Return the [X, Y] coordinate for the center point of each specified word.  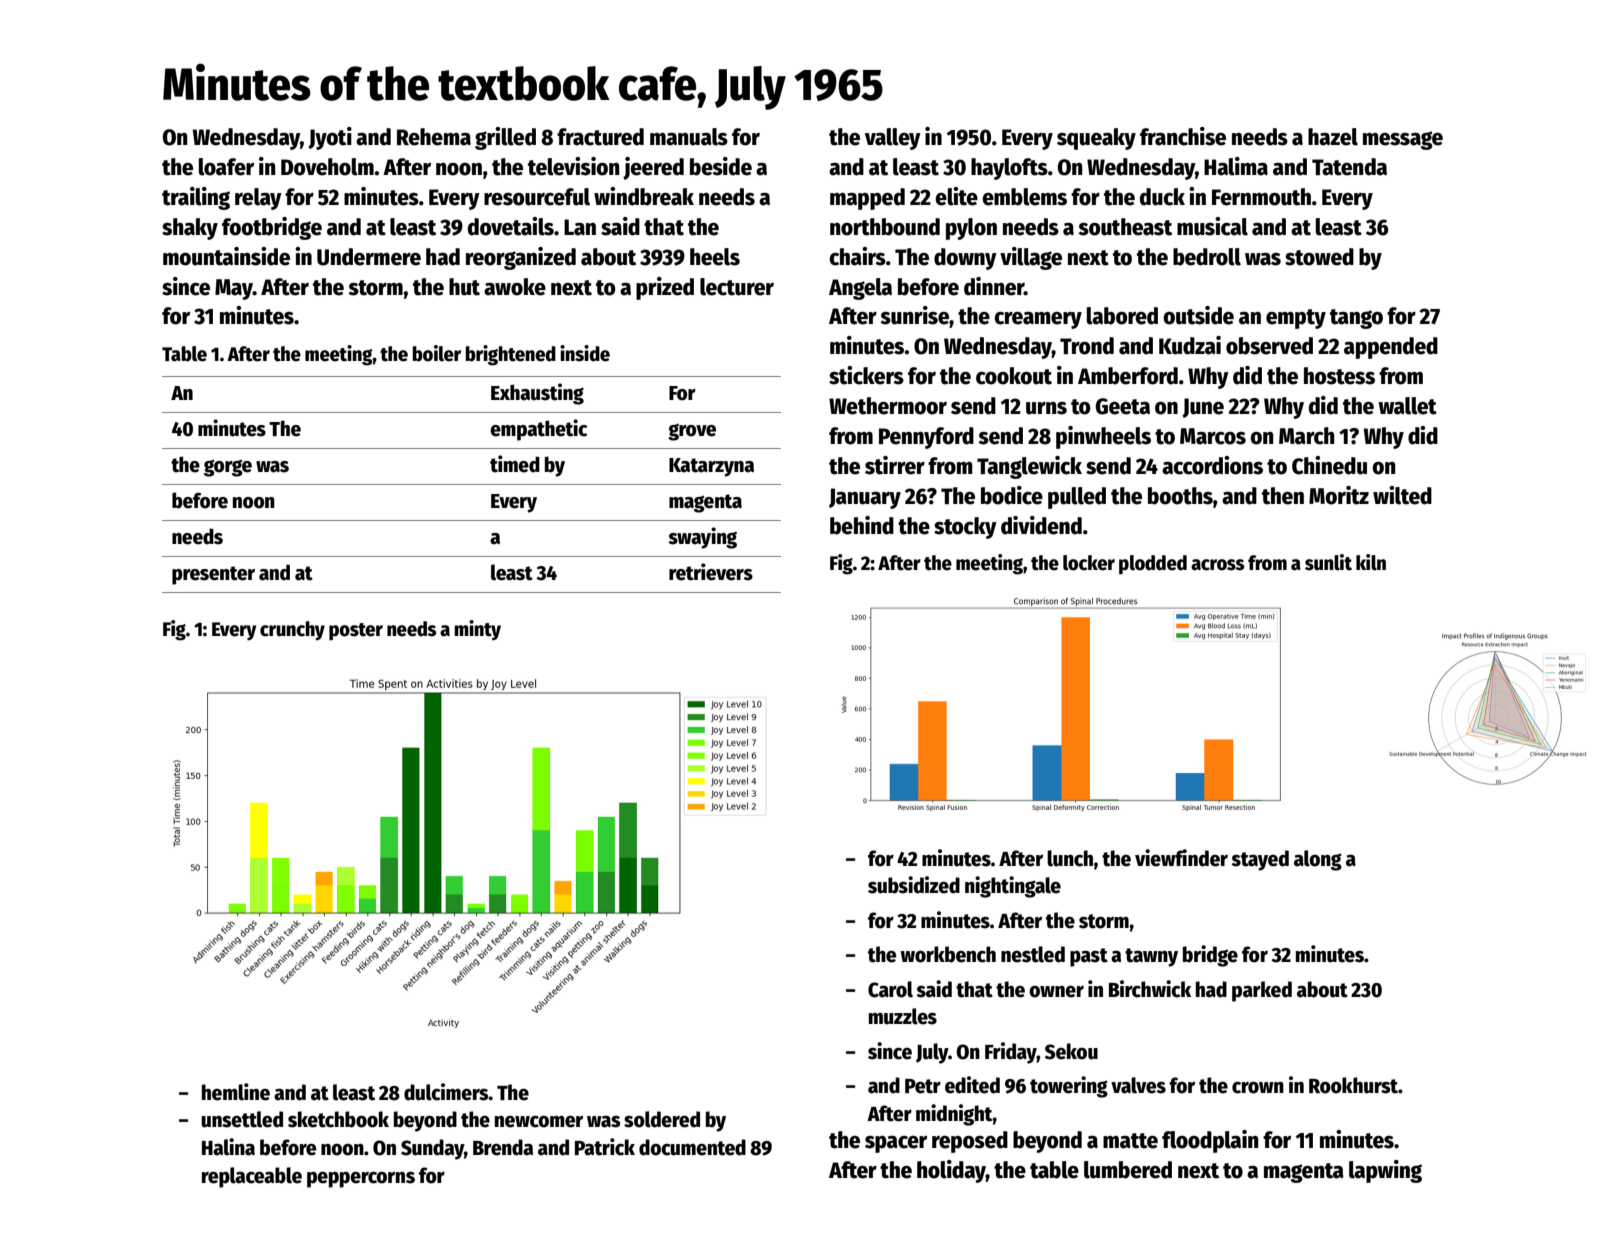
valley [893, 139]
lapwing [1385, 1171]
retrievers [711, 572]
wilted [1402, 495]
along [1318, 860]
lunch [1070, 858]
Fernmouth [1261, 197]
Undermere [369, 257]
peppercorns [361, 1179]
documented [692, 1147]
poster [356, 632]
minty [477, 630]
